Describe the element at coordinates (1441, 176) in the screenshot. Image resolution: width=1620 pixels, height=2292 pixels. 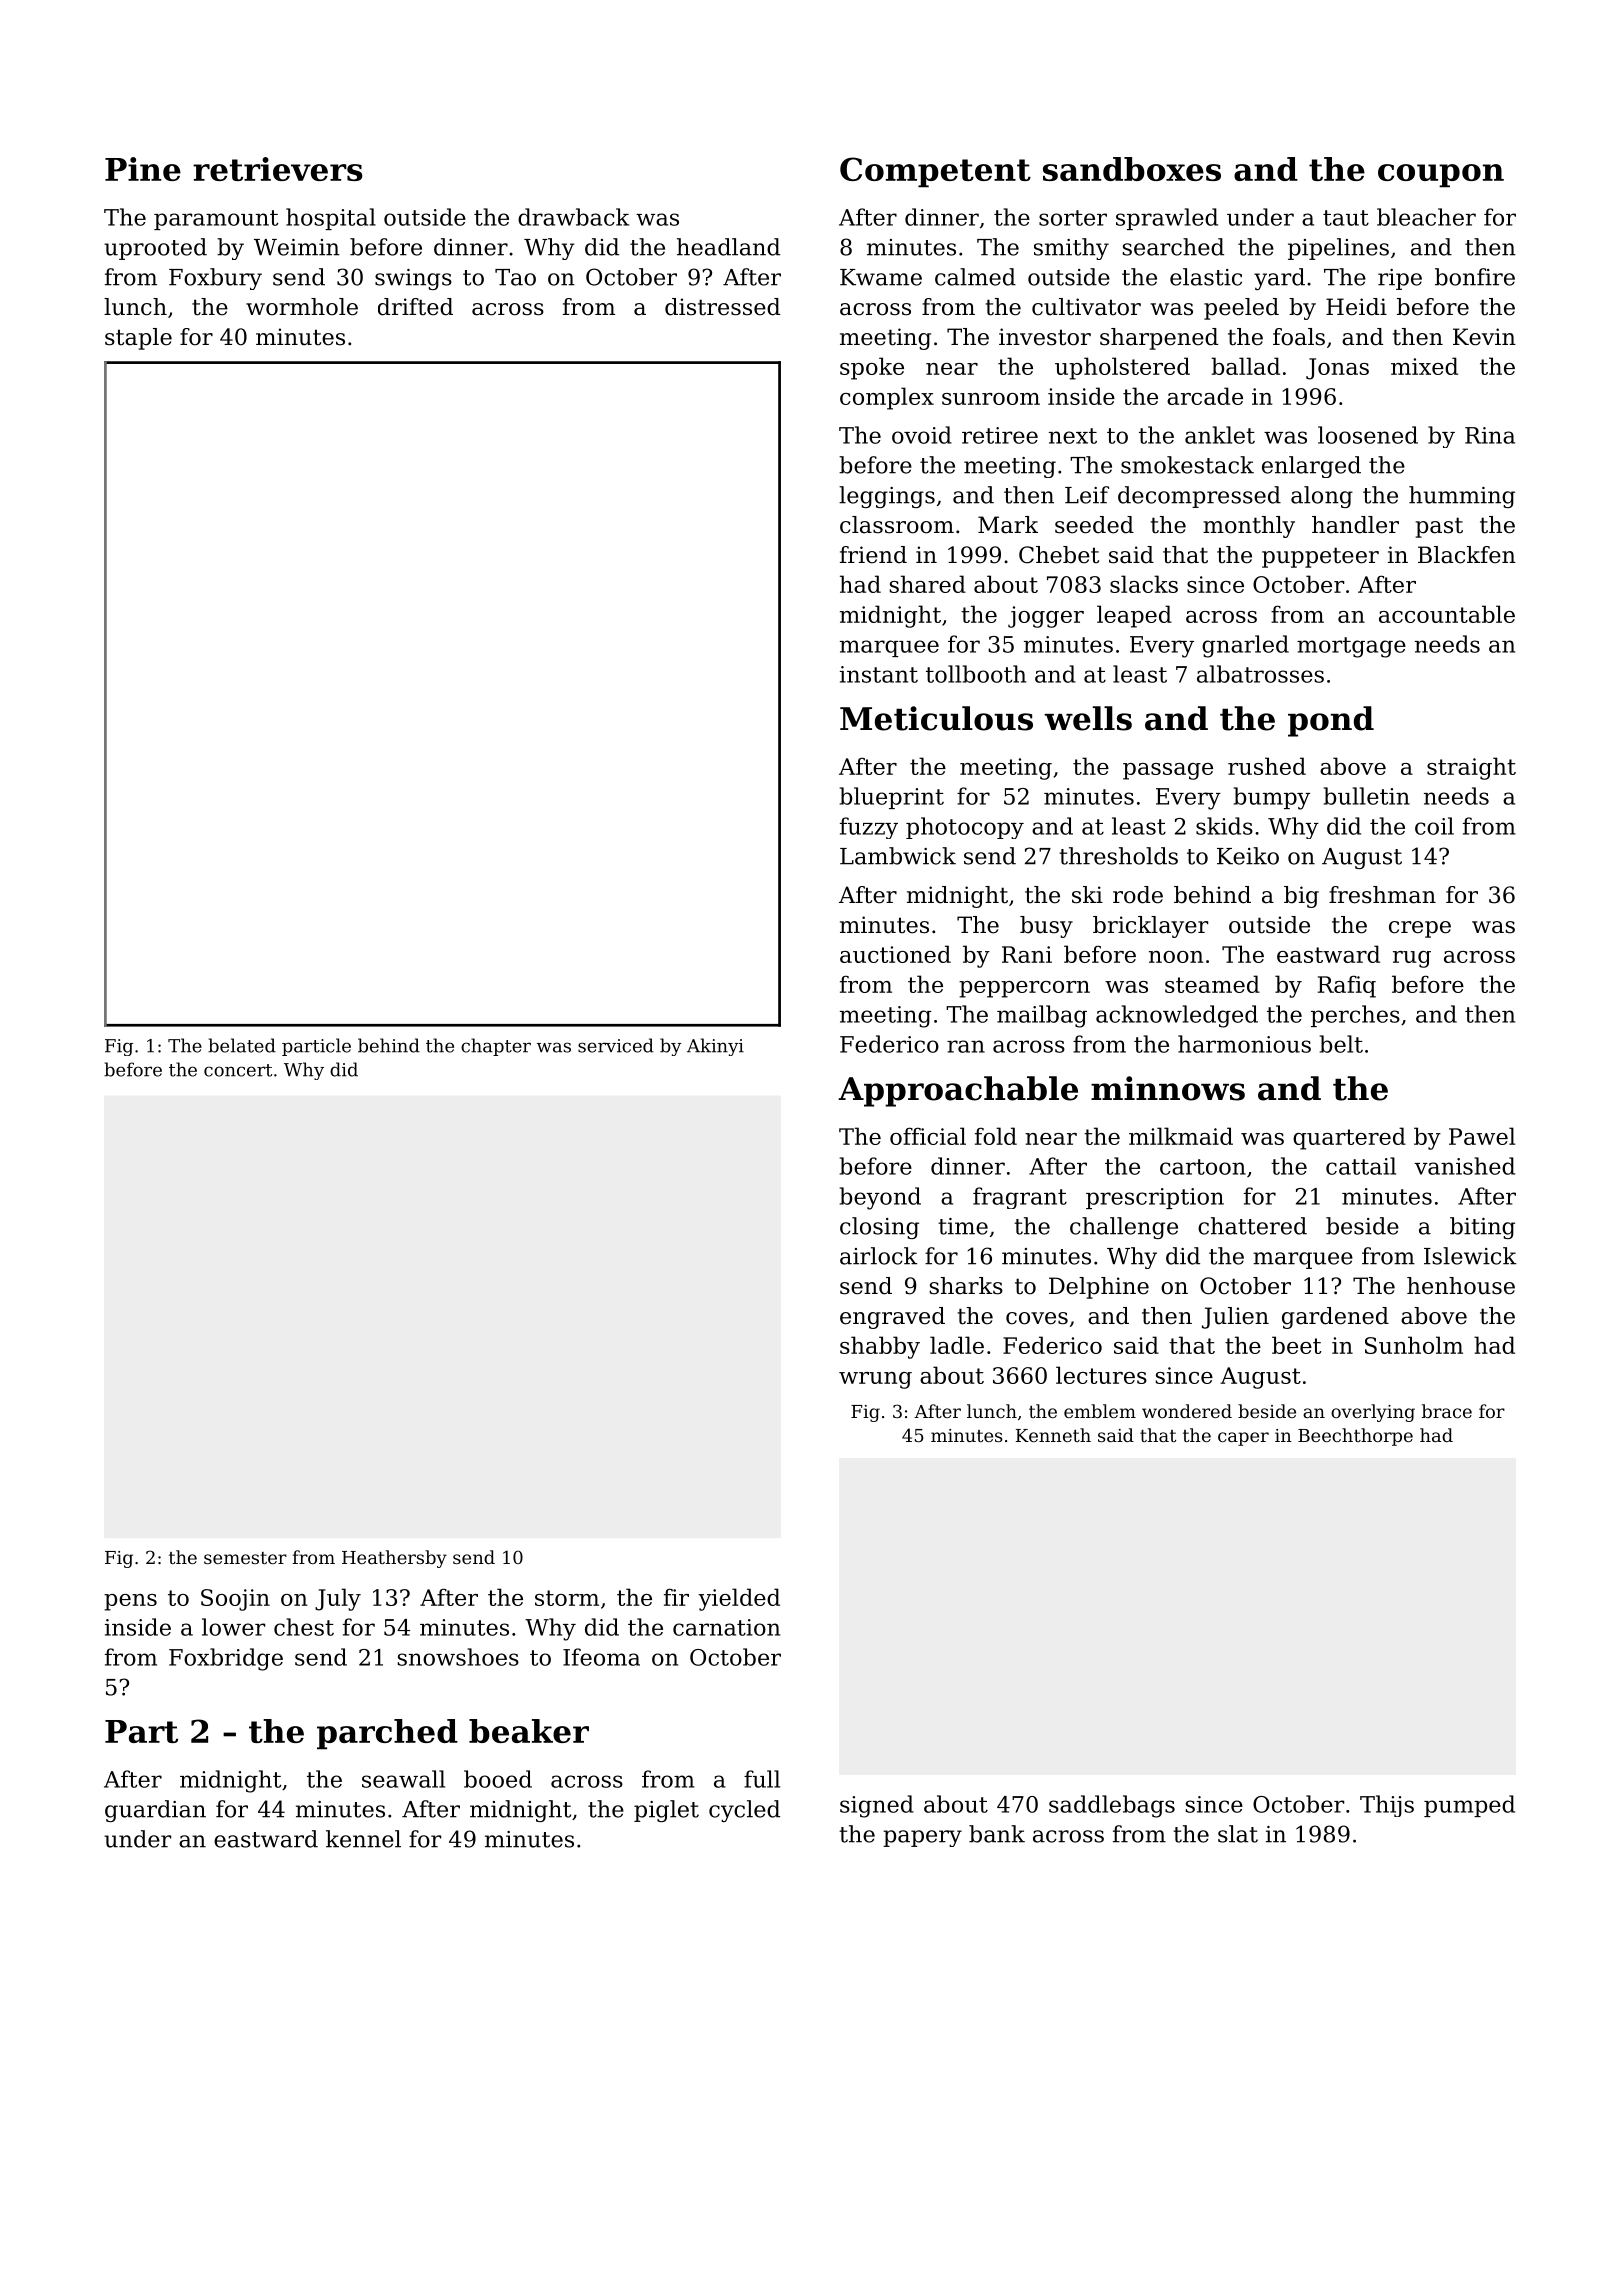
I see `coupon` at that location.
